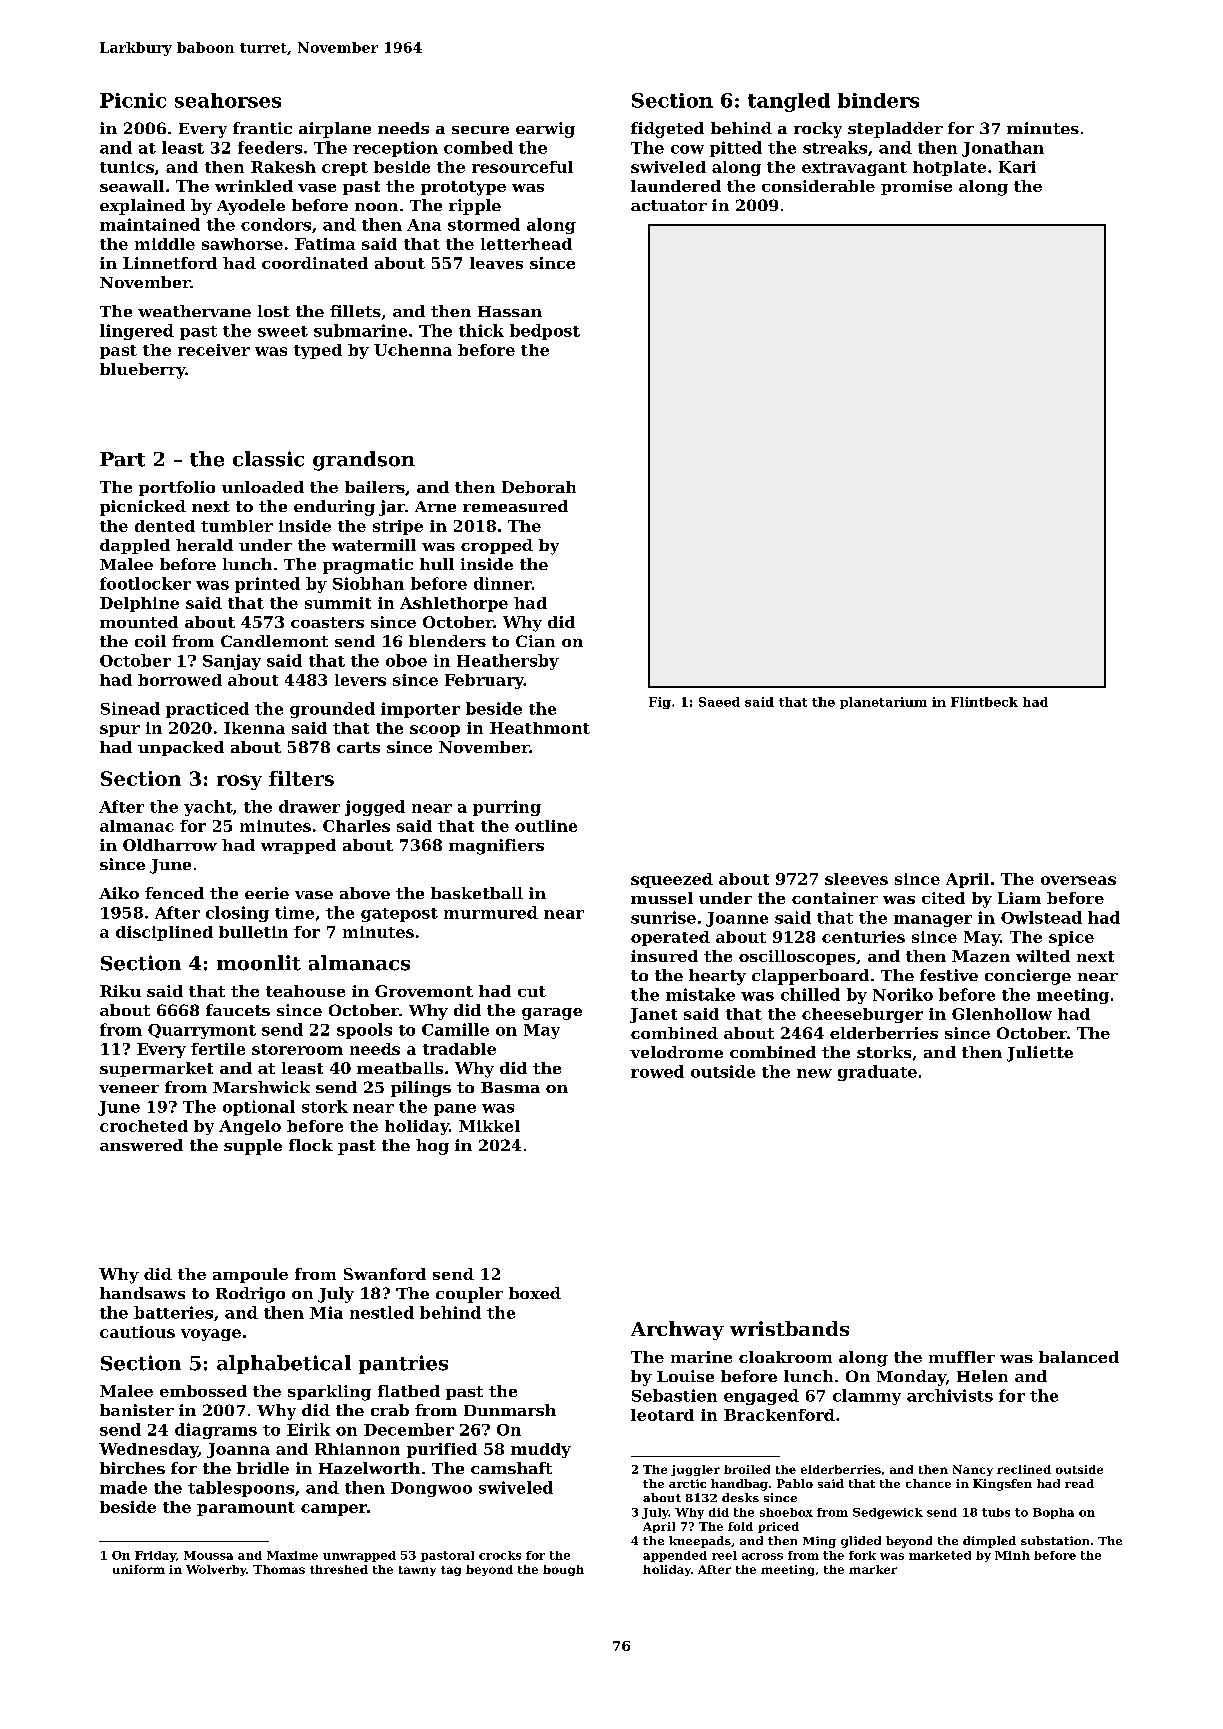 The height and width of the screenshot is (1729, 1223). Describe the element at coordinates (736, 149) in the screenshot. I see `pitted` at that location.
